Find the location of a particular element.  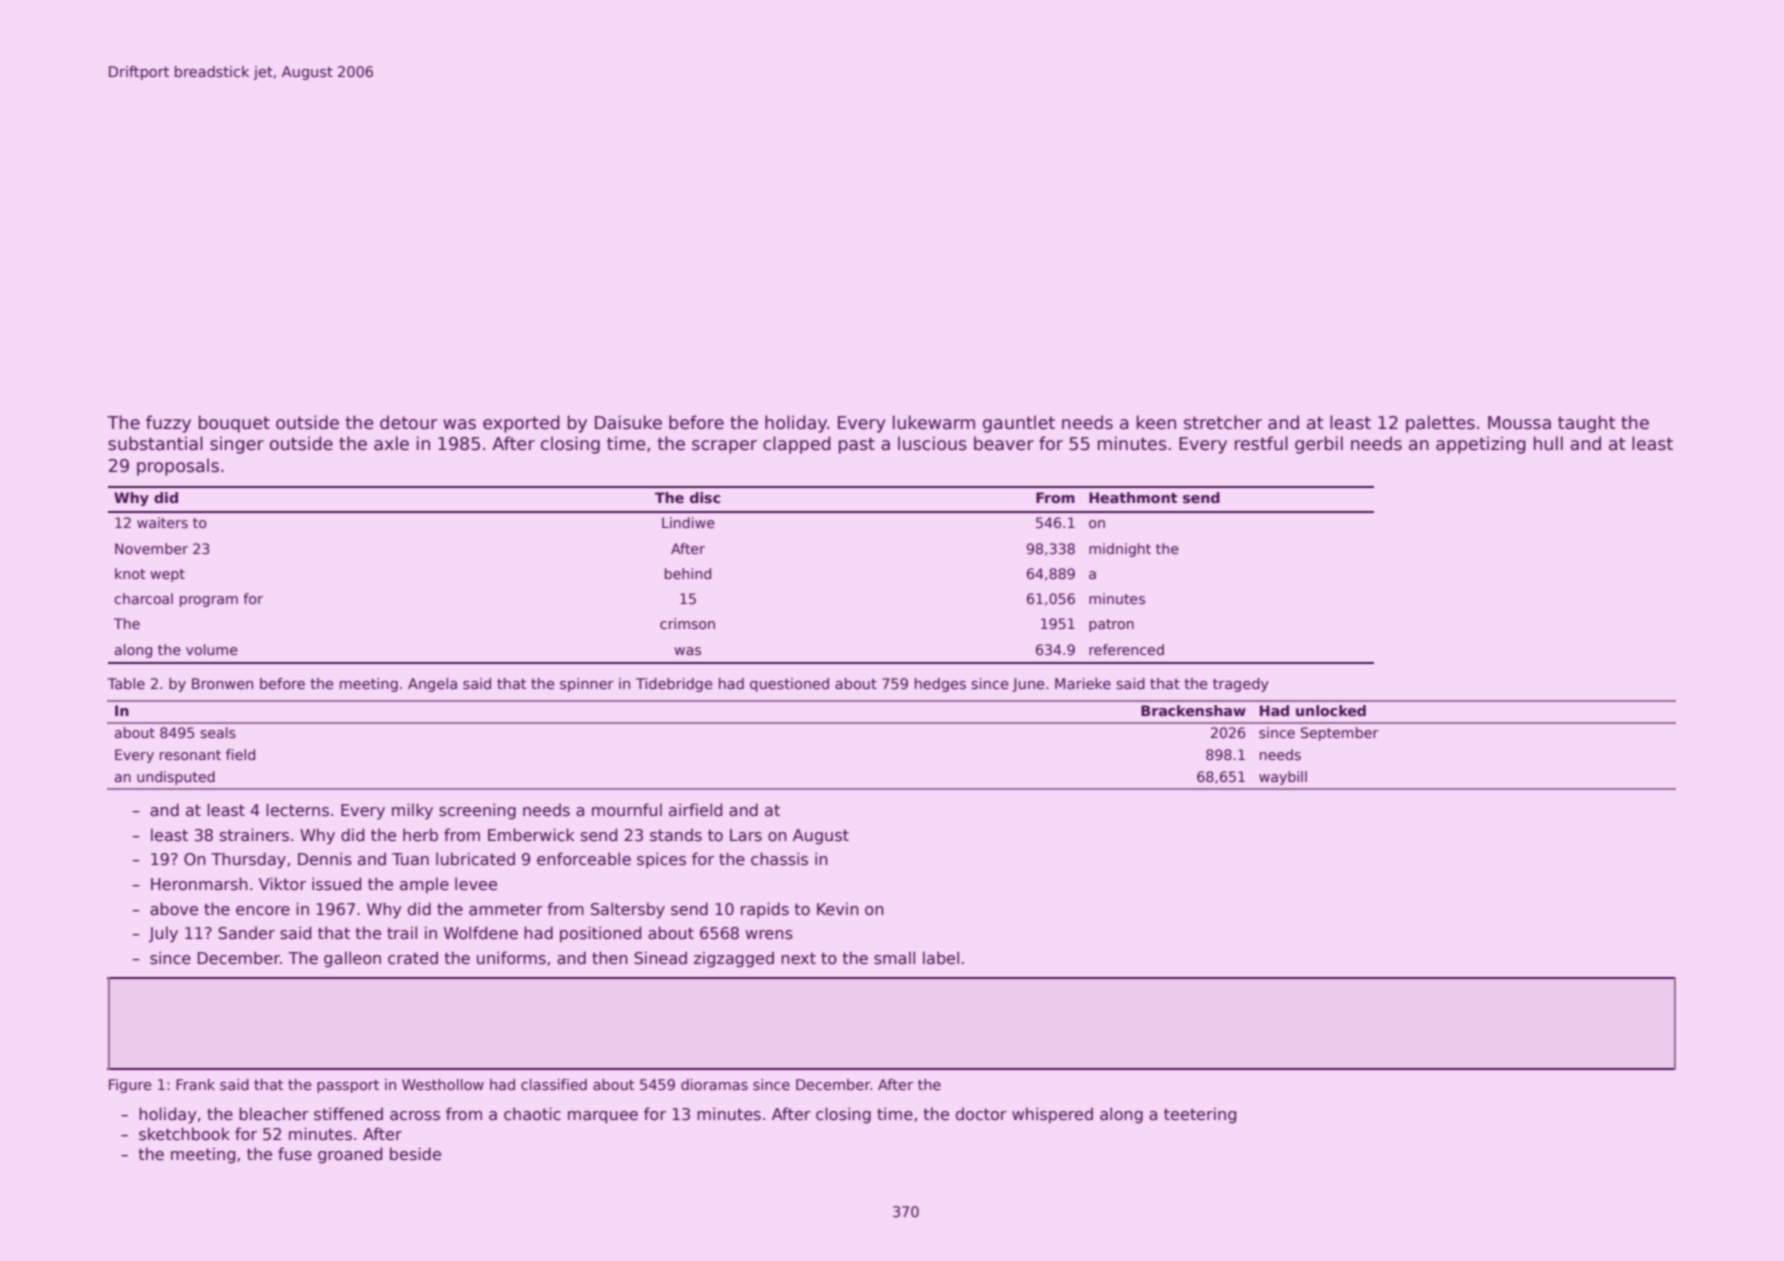

Heronmarsh is located at coordinates (199, 884).
